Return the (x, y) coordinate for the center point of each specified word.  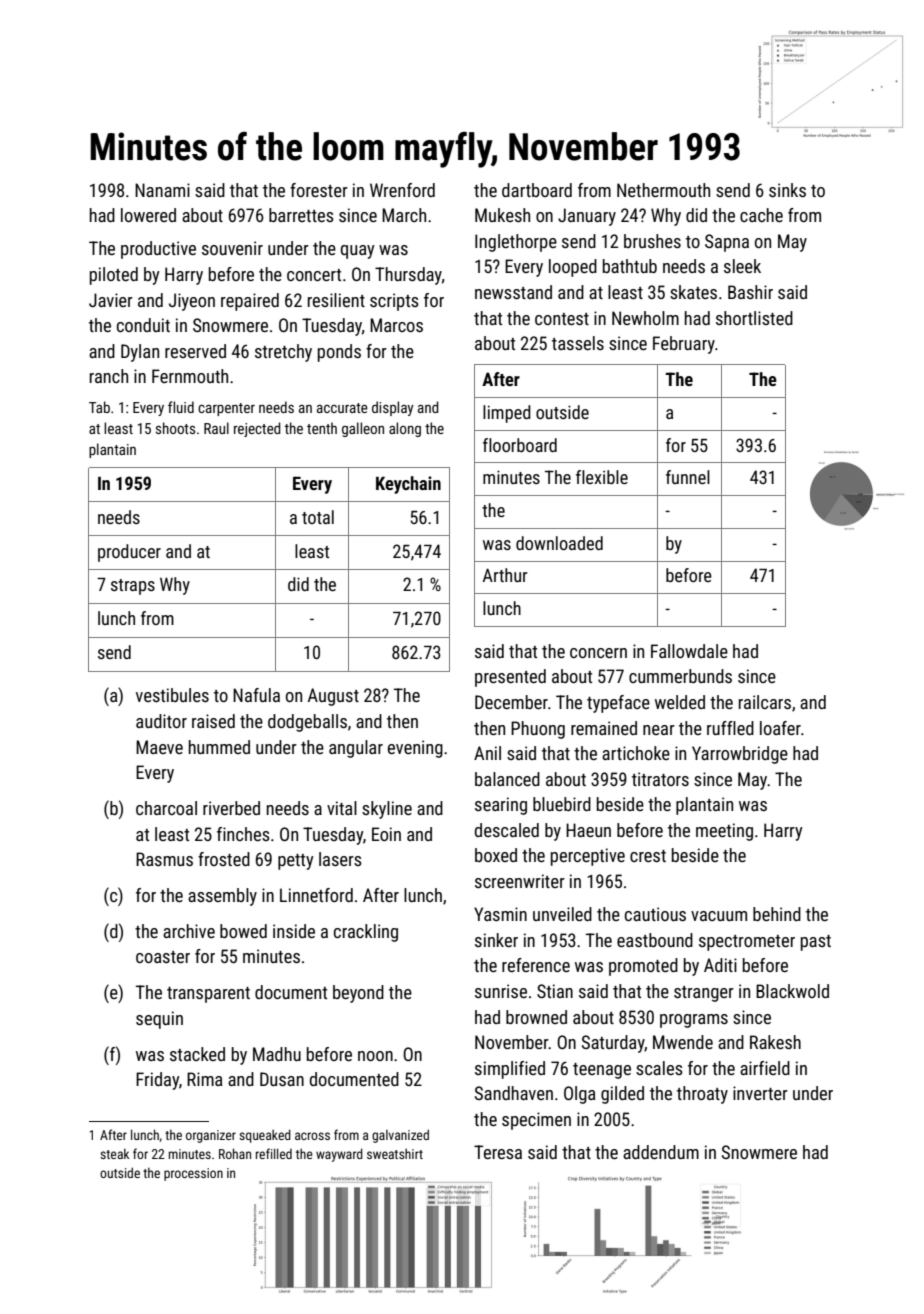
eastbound (655, 940)
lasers (340, 859)
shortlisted (754, 318)
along (405, 429)
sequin (159, 1020)
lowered (148, 215)
